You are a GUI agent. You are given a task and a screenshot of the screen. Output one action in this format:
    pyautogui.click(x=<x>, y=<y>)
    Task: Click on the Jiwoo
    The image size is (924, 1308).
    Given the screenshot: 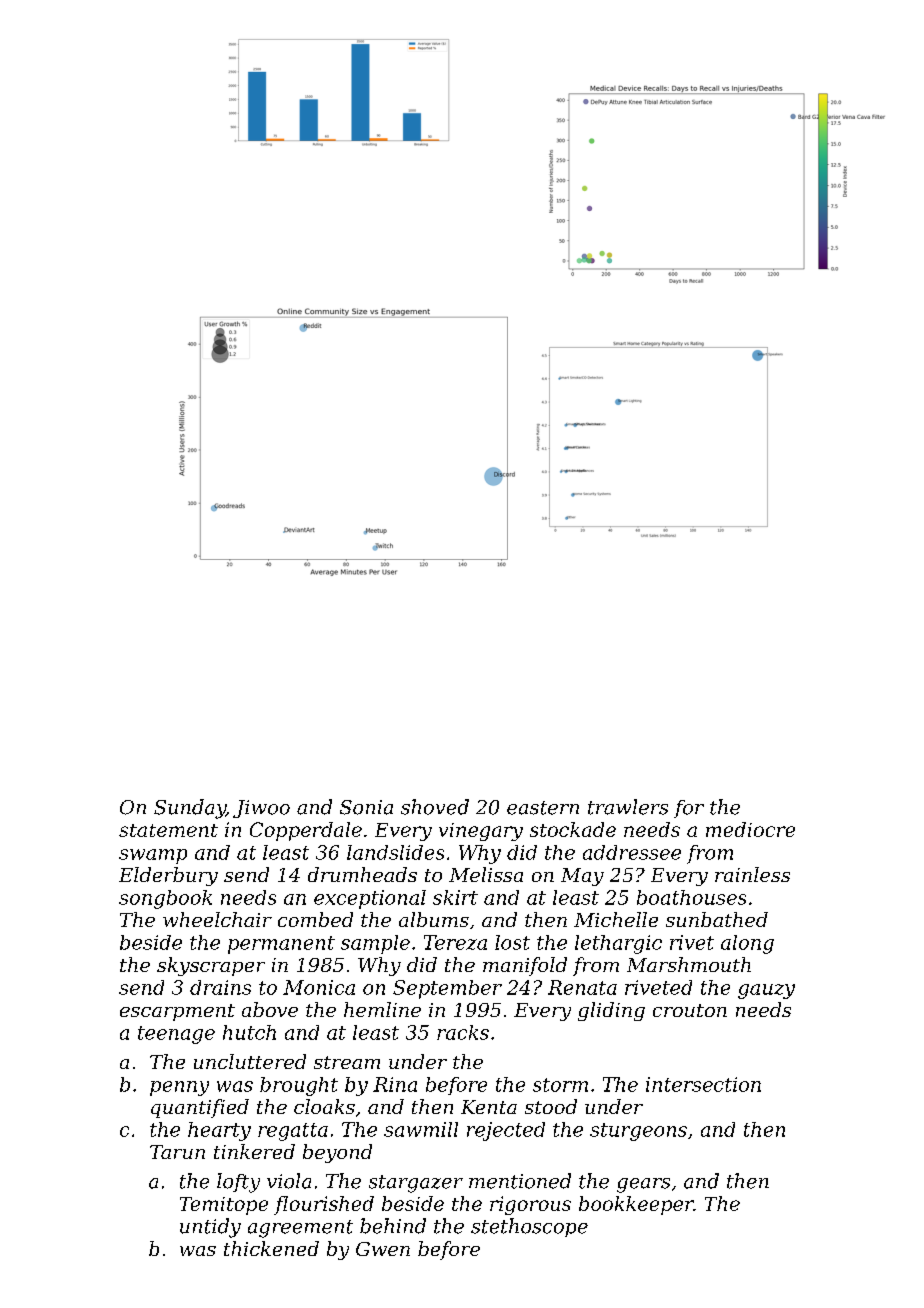 What is the action you would take?
    pyautogui.click(x=261, y=809)
